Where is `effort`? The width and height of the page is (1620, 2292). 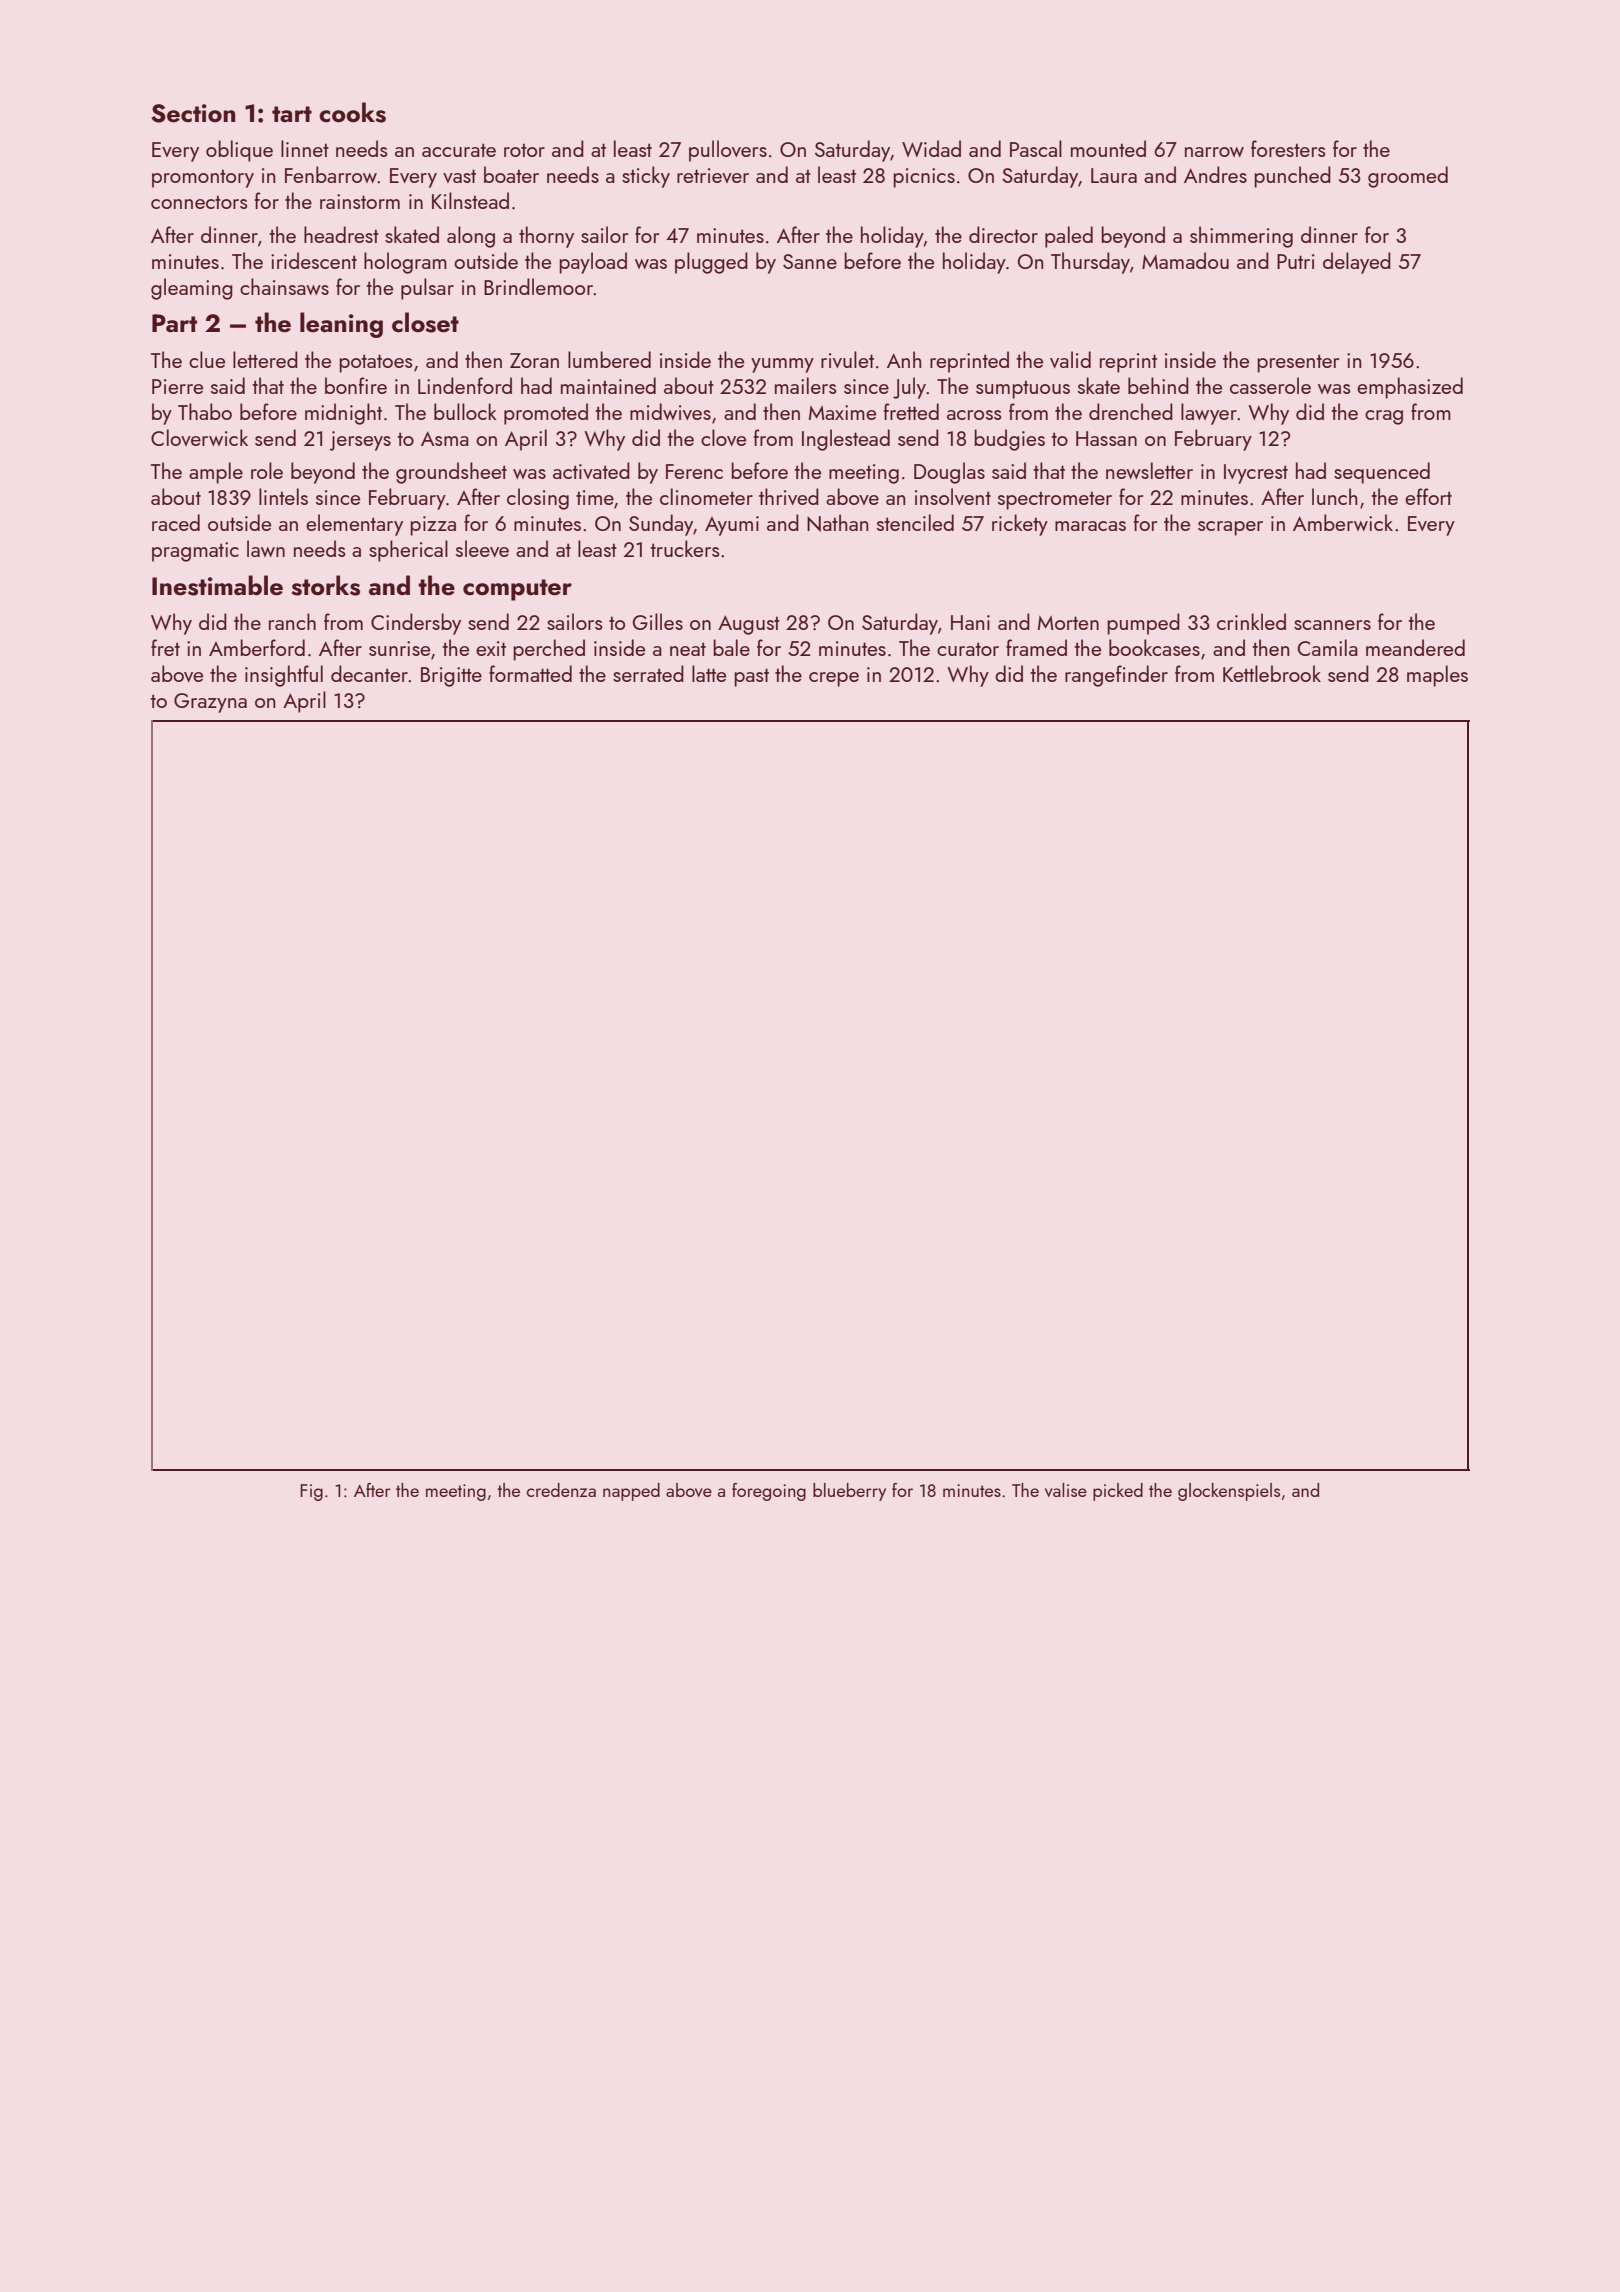
effort is located at coordinates (1428, 496).
